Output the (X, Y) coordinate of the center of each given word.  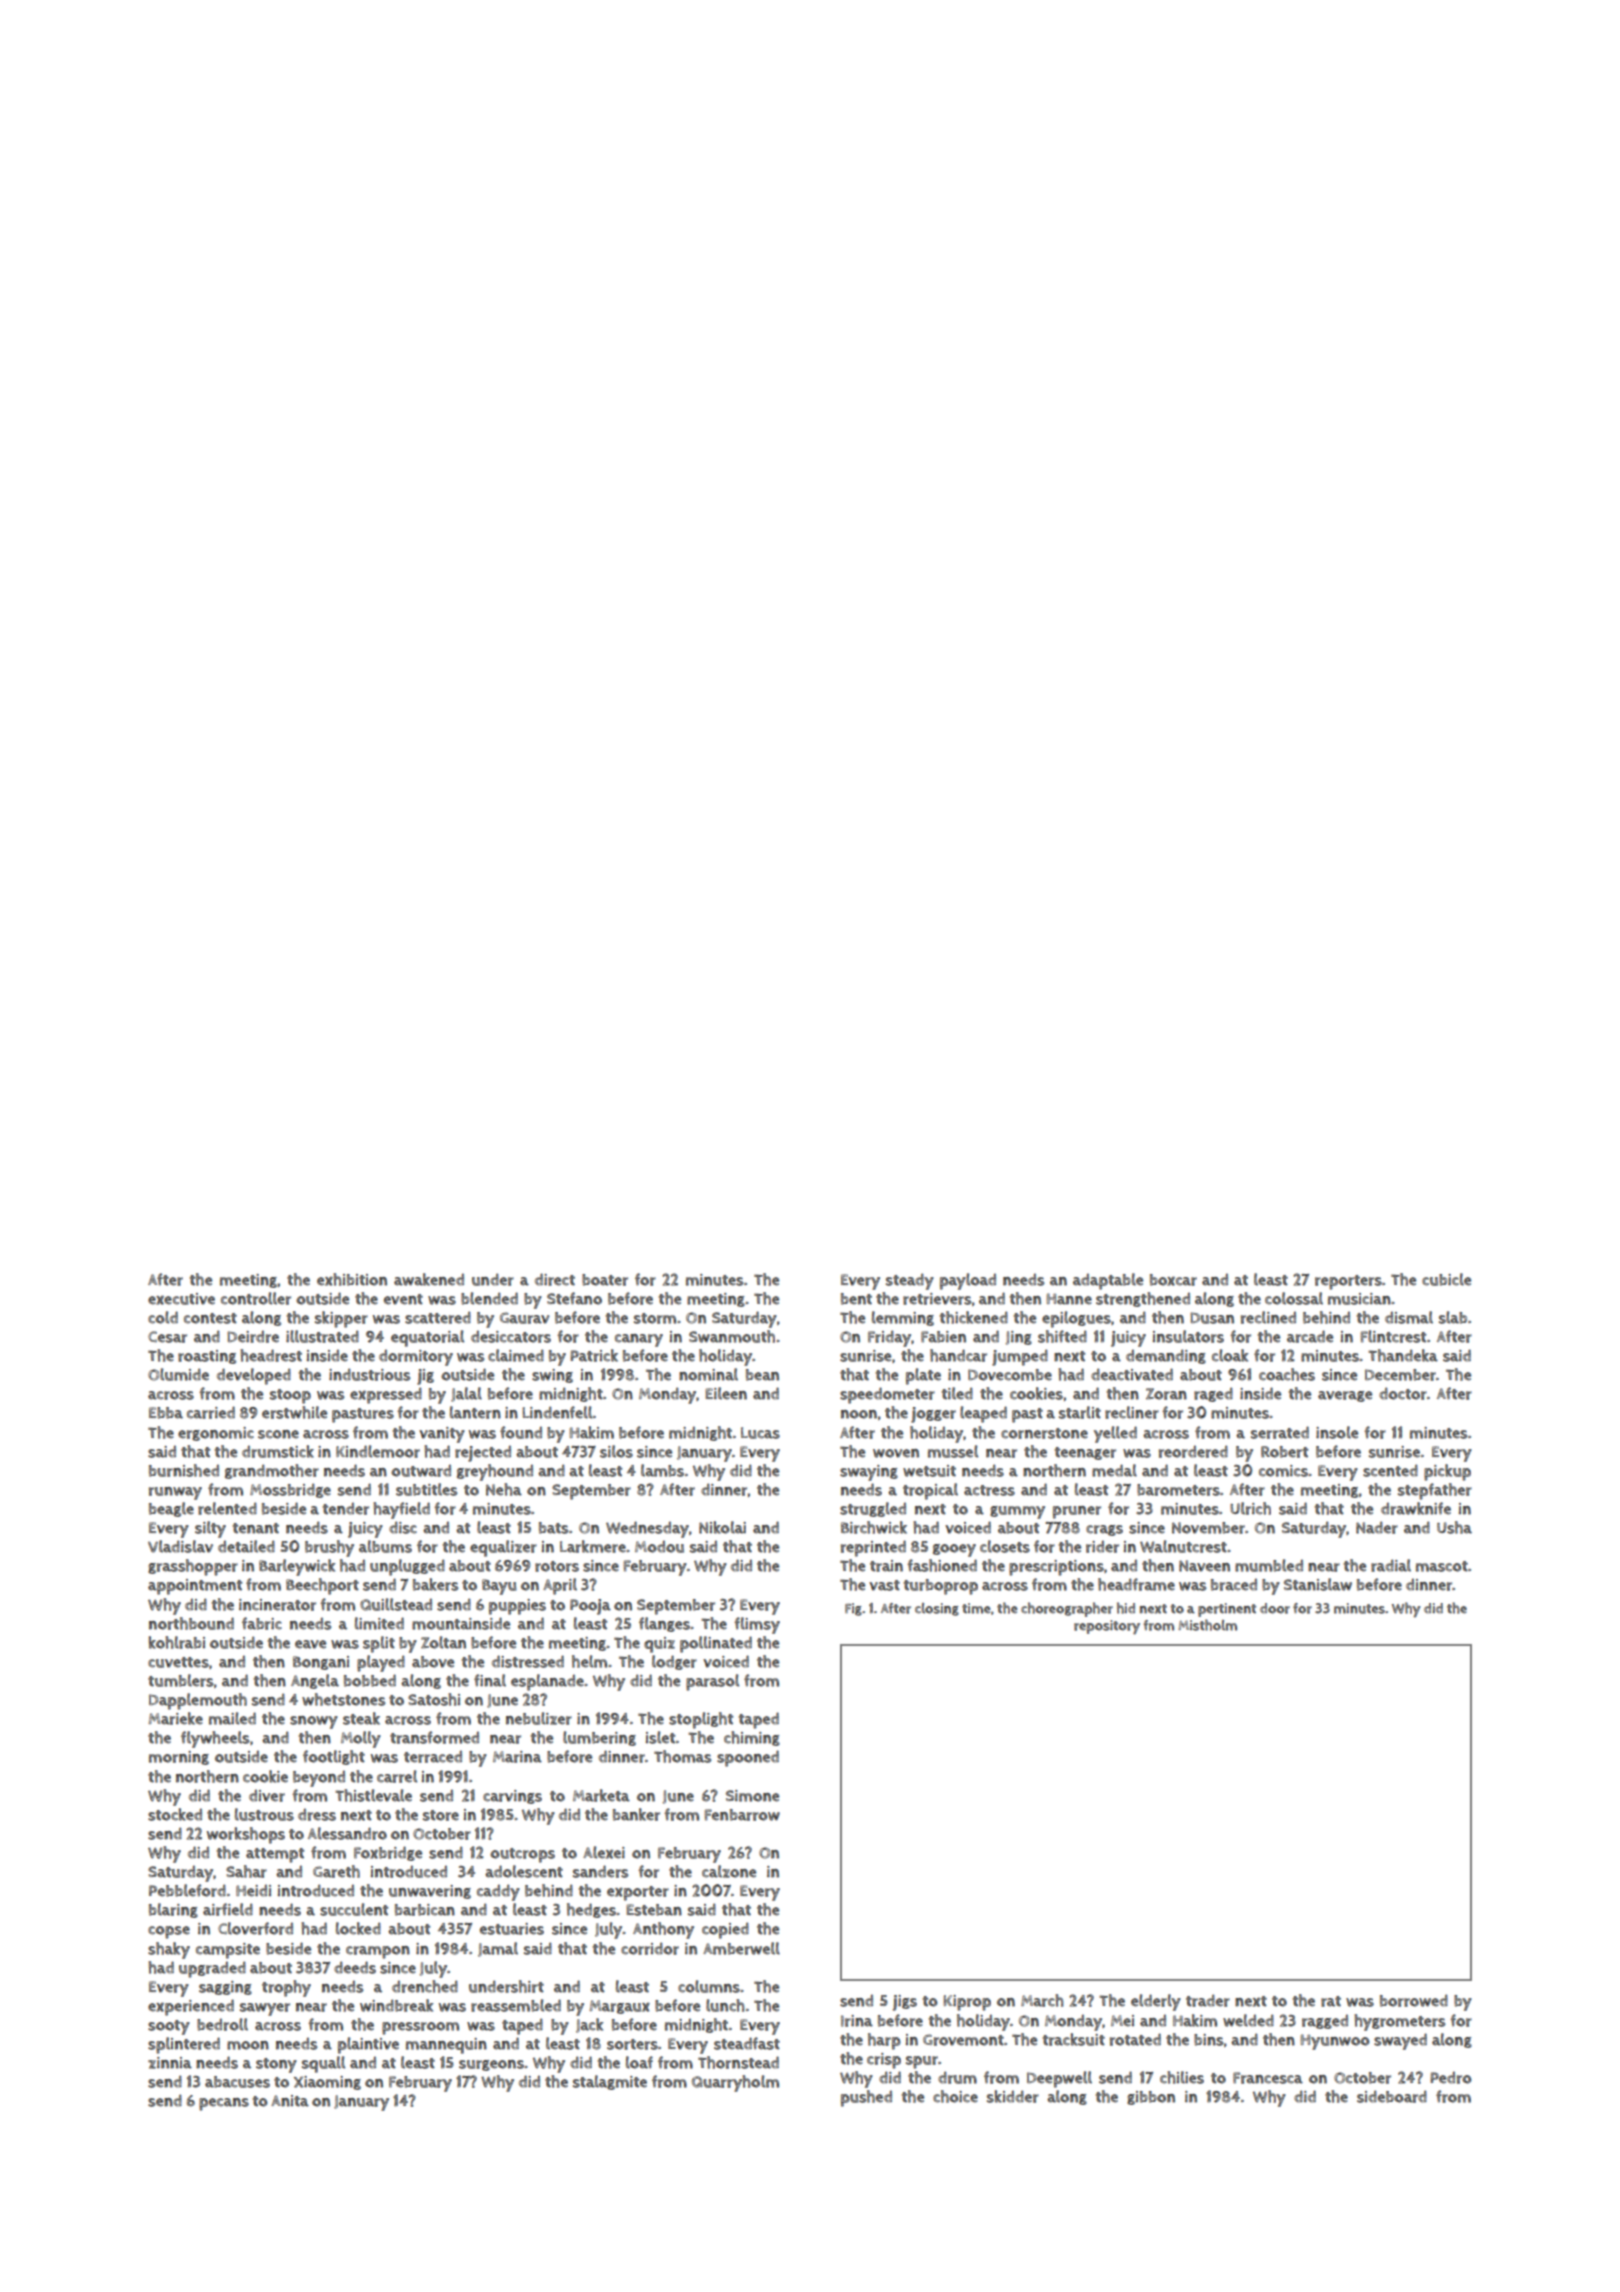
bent (856, 1299)
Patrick (594, 1355)
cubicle (1446, 1279)
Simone (752, 1796)
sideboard (1392, 2096)
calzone (729, 1871)
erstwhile (294, 1412)
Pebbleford (187, 1890)
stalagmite (610, 2082)
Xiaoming (327, 2083)
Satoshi (434, 1699)
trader (1208, 2000)
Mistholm (1207, 1625)
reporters (1348, 1282)
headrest (271, 1355)
